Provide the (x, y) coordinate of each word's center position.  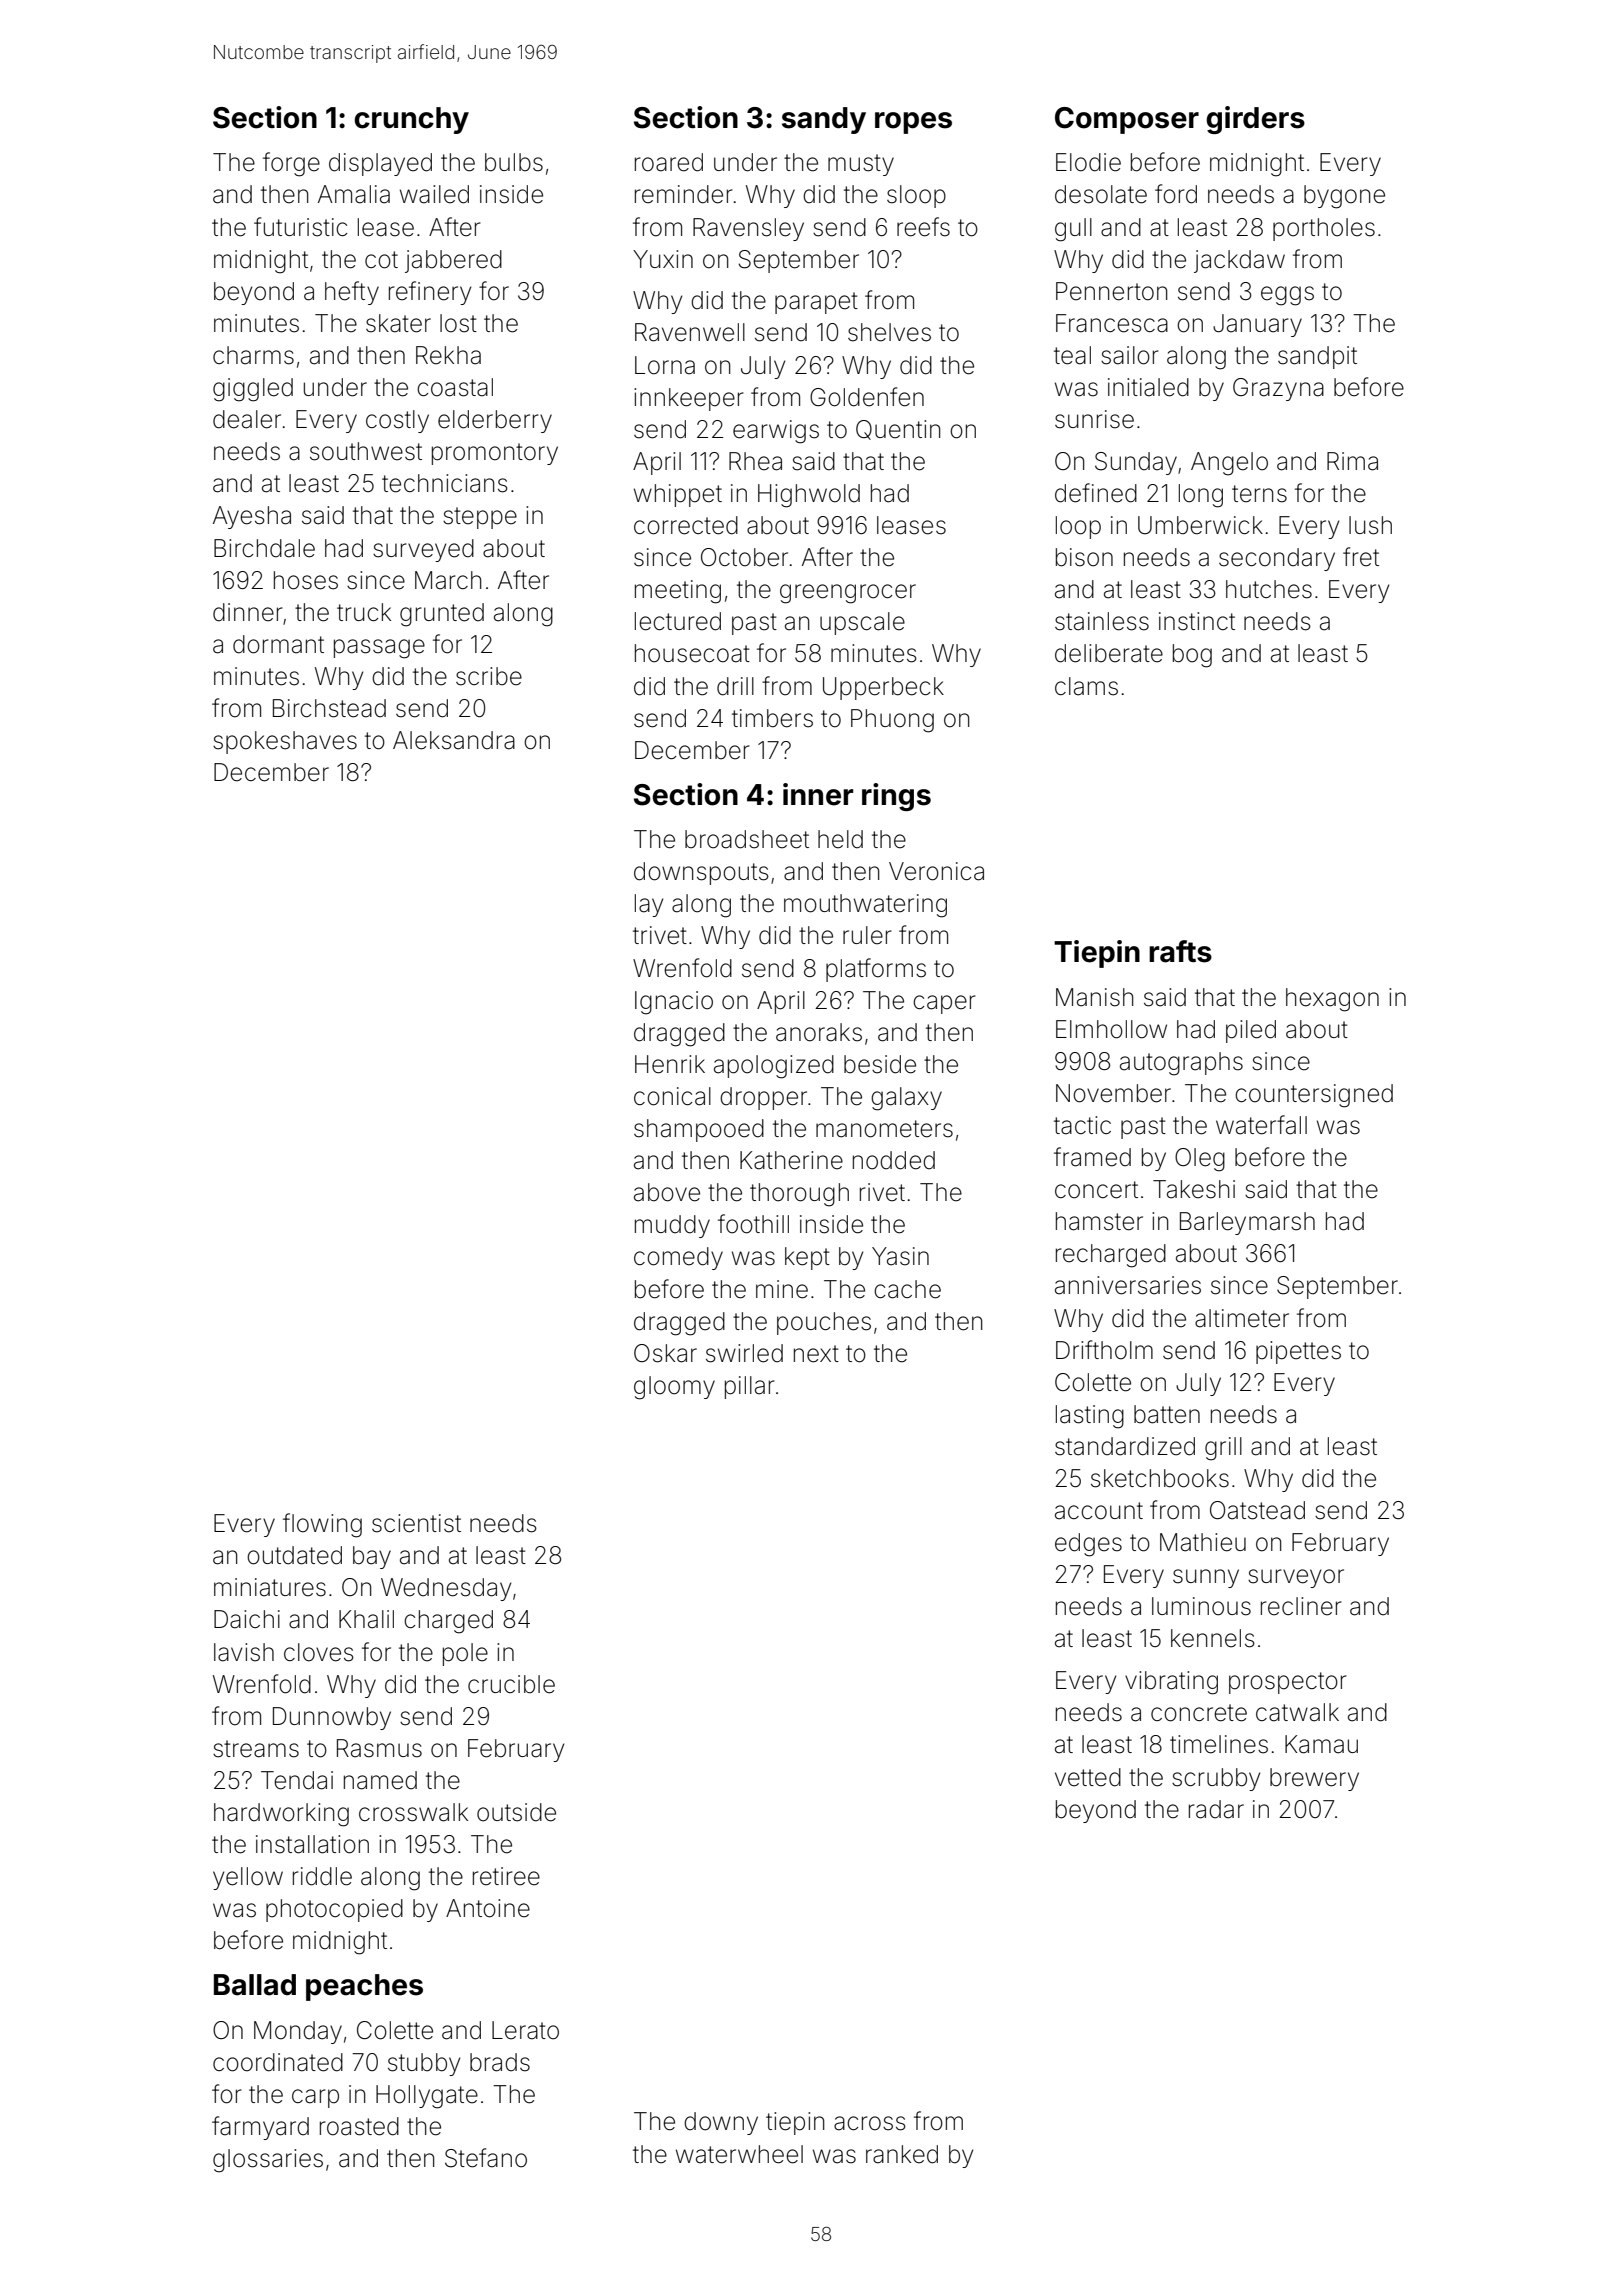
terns (1259, 494)
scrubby (1216, 1779)
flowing (322, 1525)
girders (1255, 120)
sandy (824, 120)
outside (516, 1812)
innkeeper (689, 399)
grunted (442, 615)
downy (721, 2123)
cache (907, 1289)
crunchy (411, 120)
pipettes (1298, 1352)
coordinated (278, 2062)
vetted (1088, 1777)
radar (1216, 1809)
